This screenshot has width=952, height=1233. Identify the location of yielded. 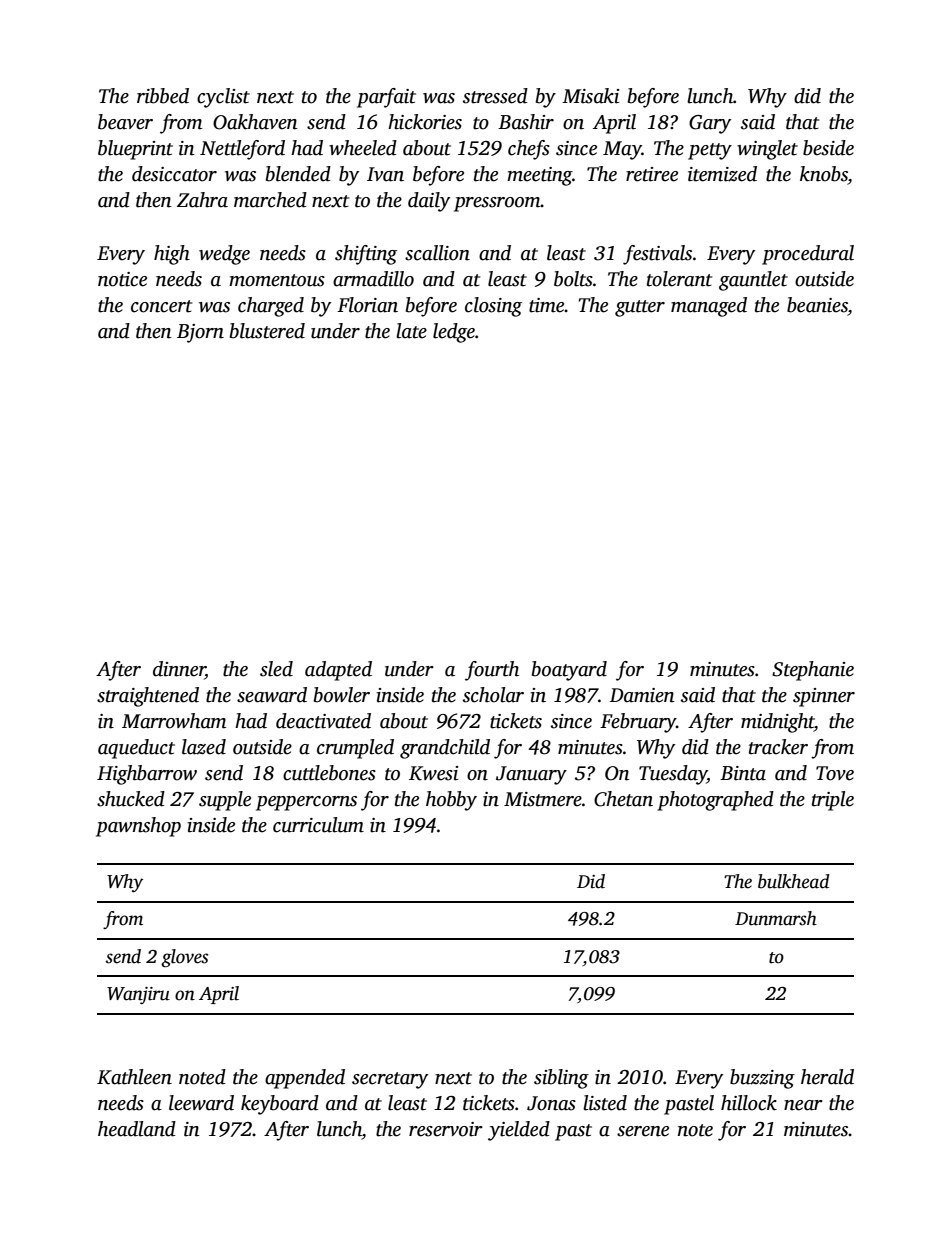
(519, 1131).
